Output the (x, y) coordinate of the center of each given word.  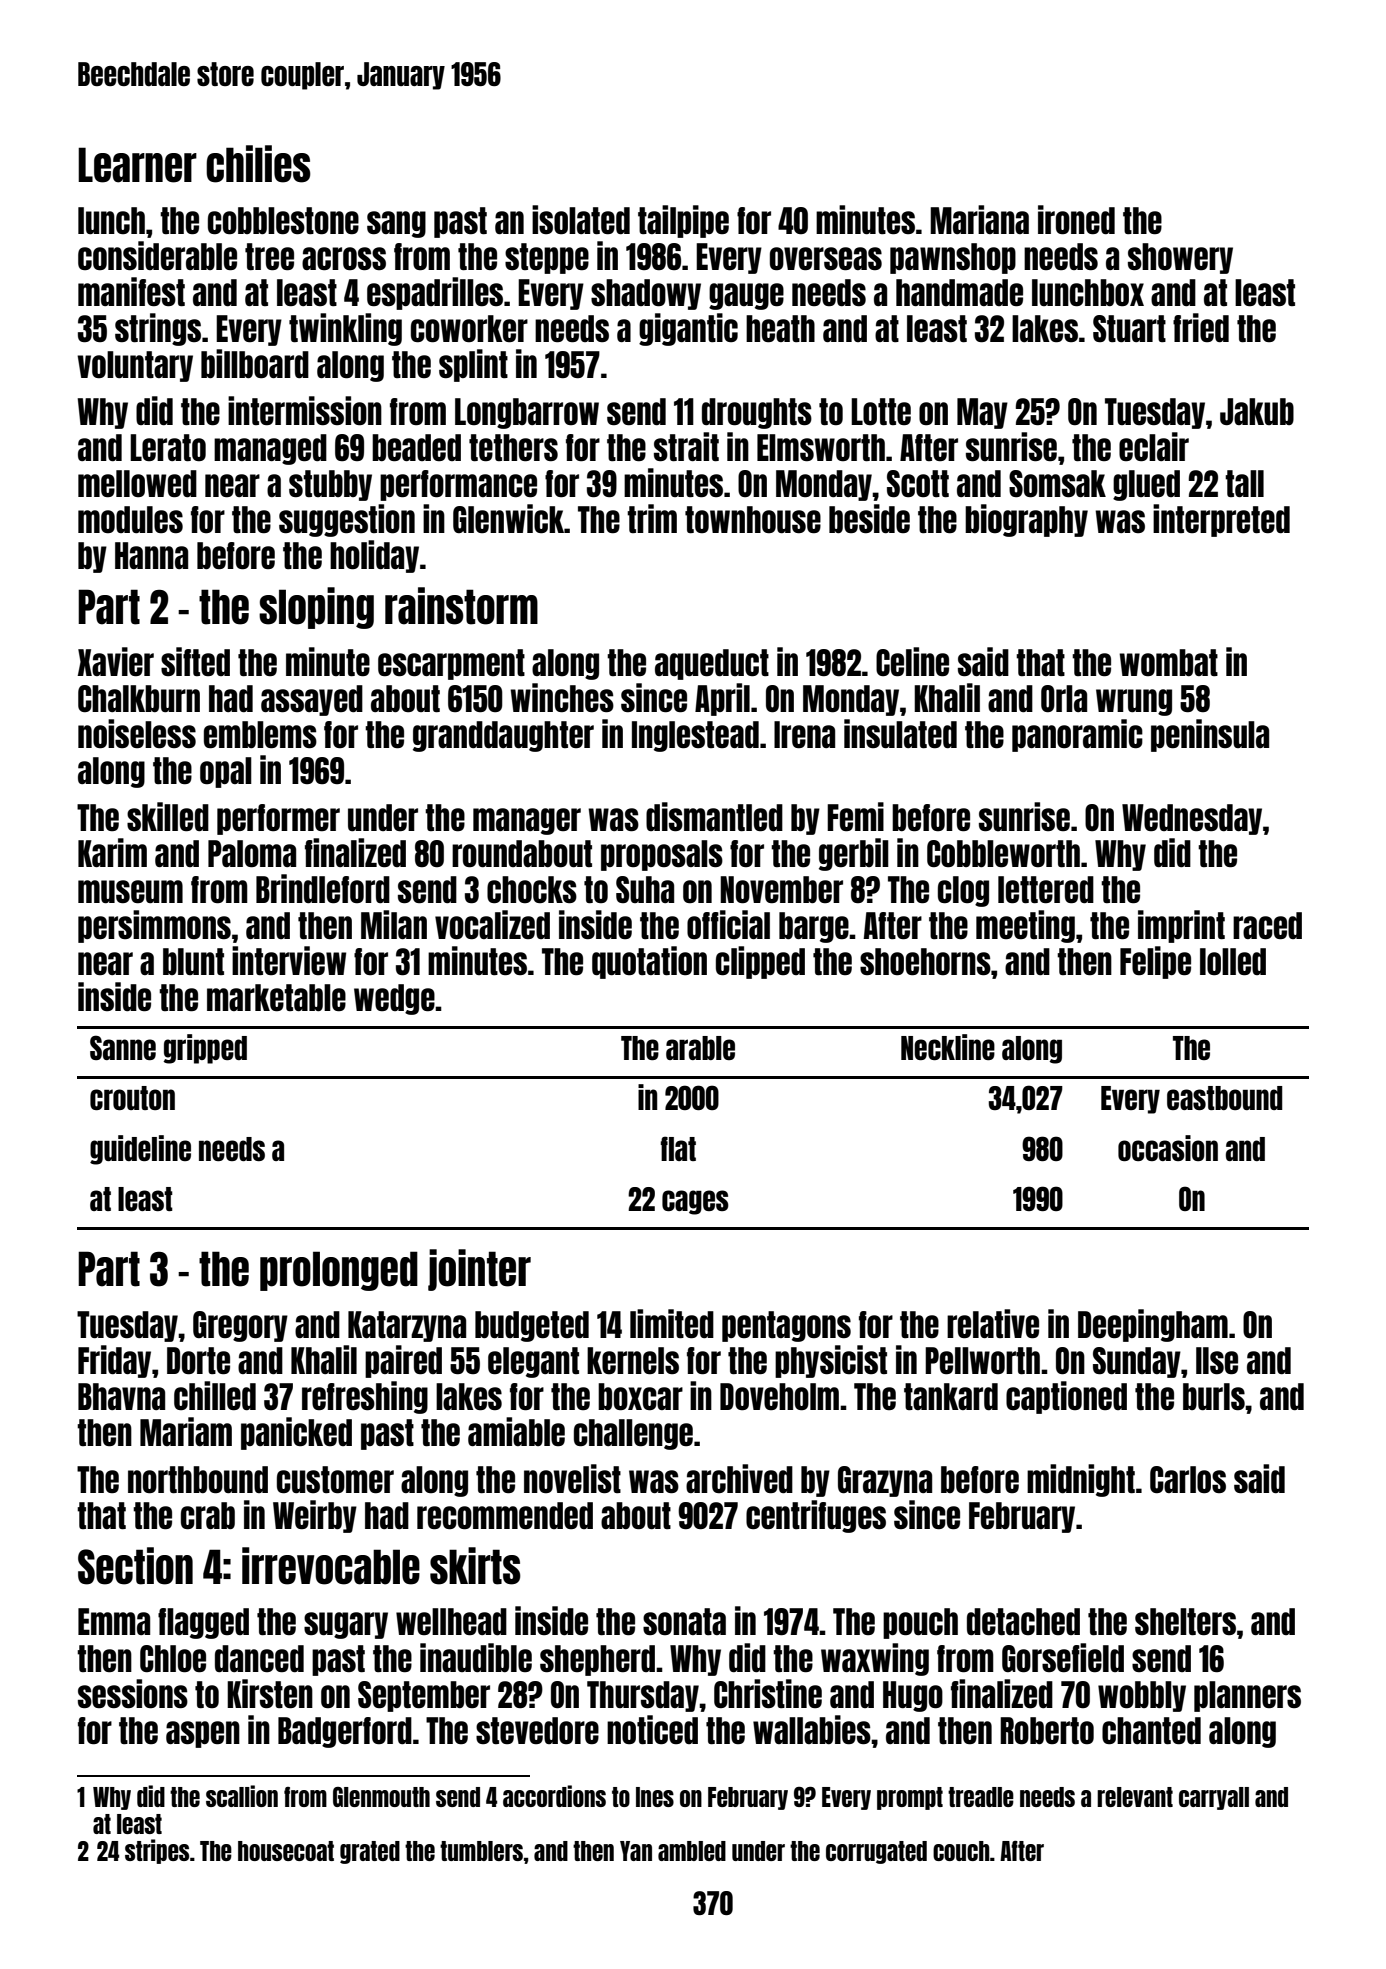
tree (269, 256)
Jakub (1257, 411)
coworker (469, 329)
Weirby (315, 1516)
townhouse (753, 519)
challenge (633, 1434)
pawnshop (953, 258)
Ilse (1217, 1360)
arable (700, 1048)
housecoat (286, 1851)
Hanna (151, 555)
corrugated (876, 1852)
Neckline (948, 1047)
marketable (276, 997)
